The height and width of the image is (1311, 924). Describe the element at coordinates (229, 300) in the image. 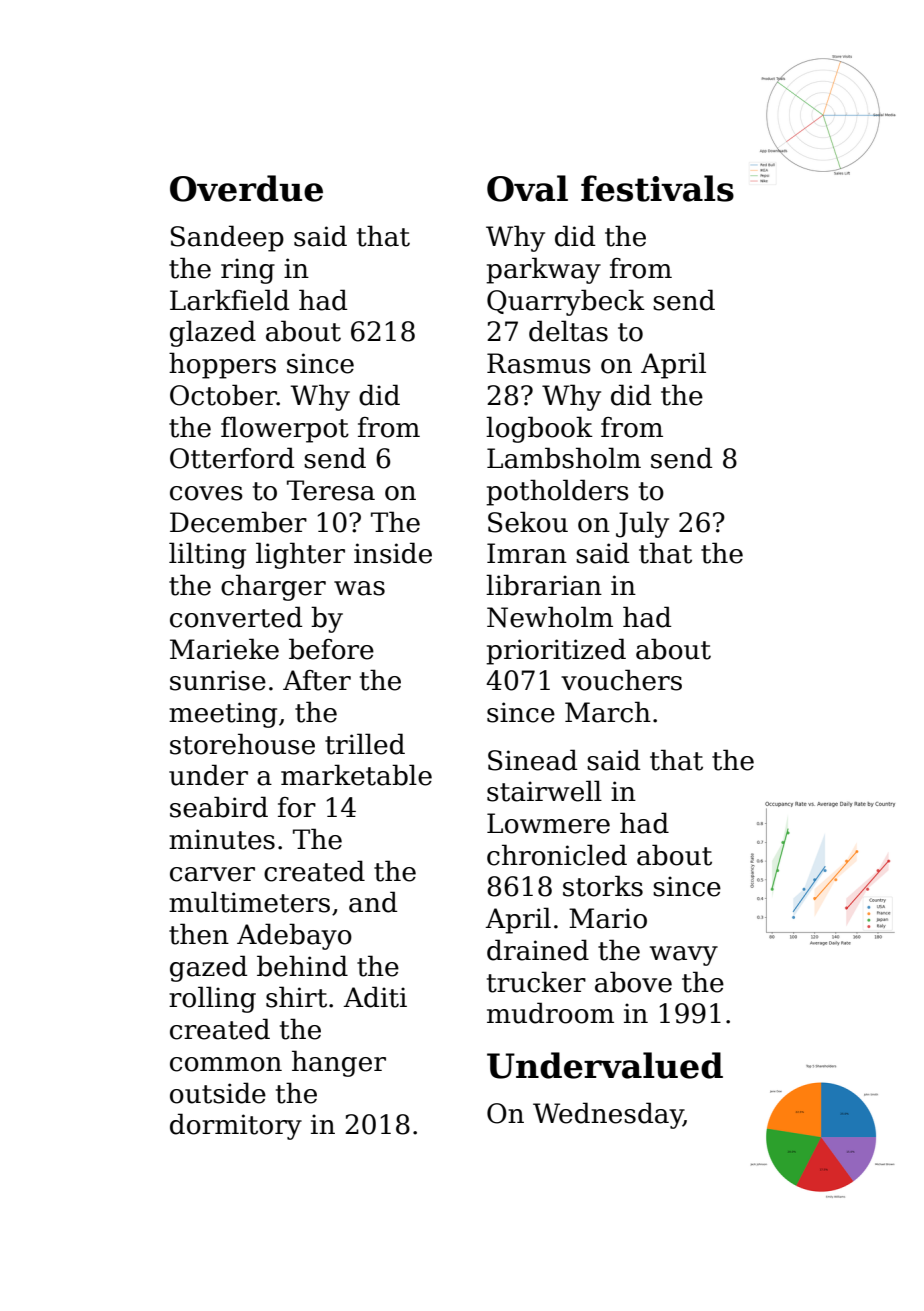

I see `Larkfield` at that location.
